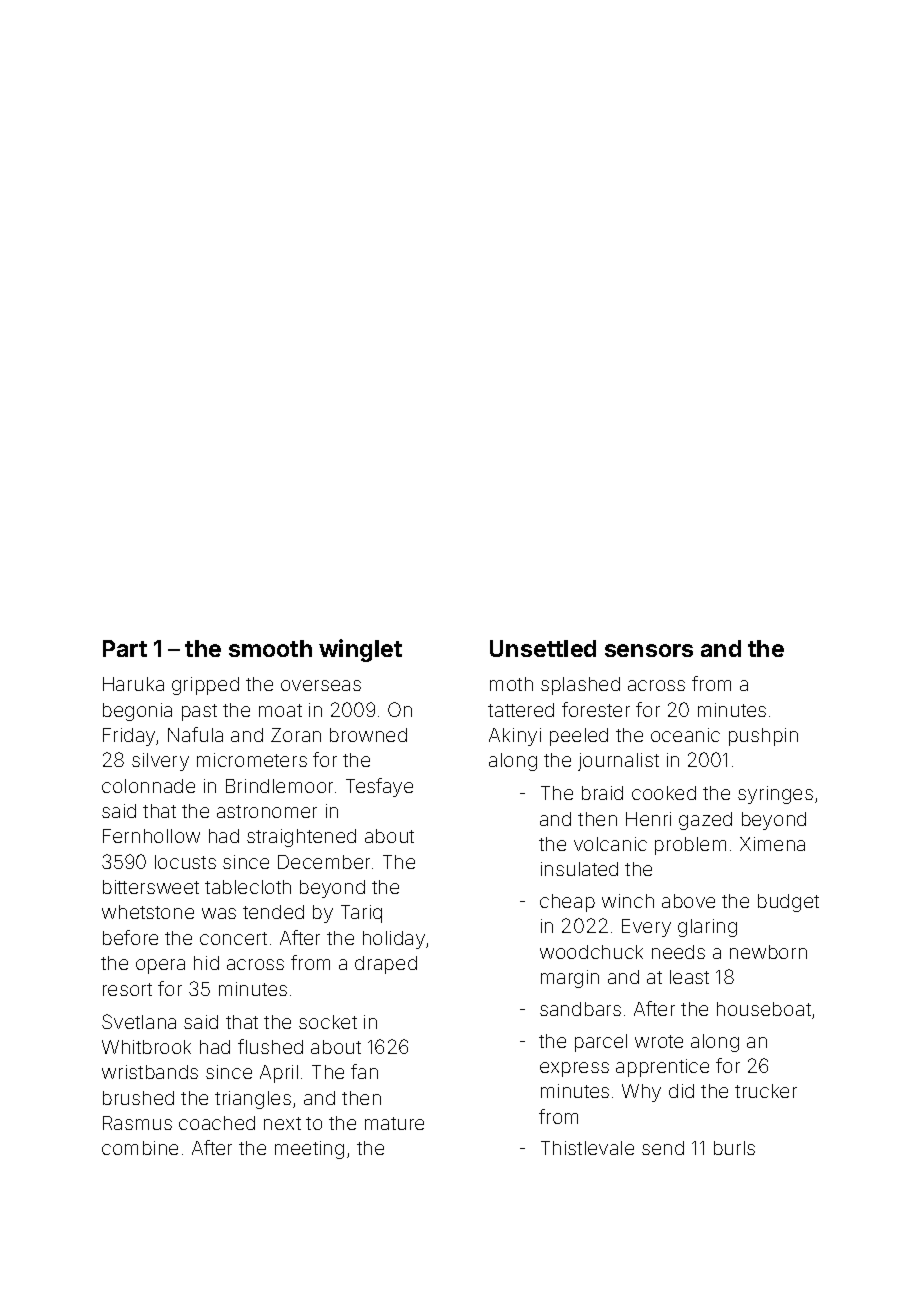  I want to click on socket, so click(328, 1022).
